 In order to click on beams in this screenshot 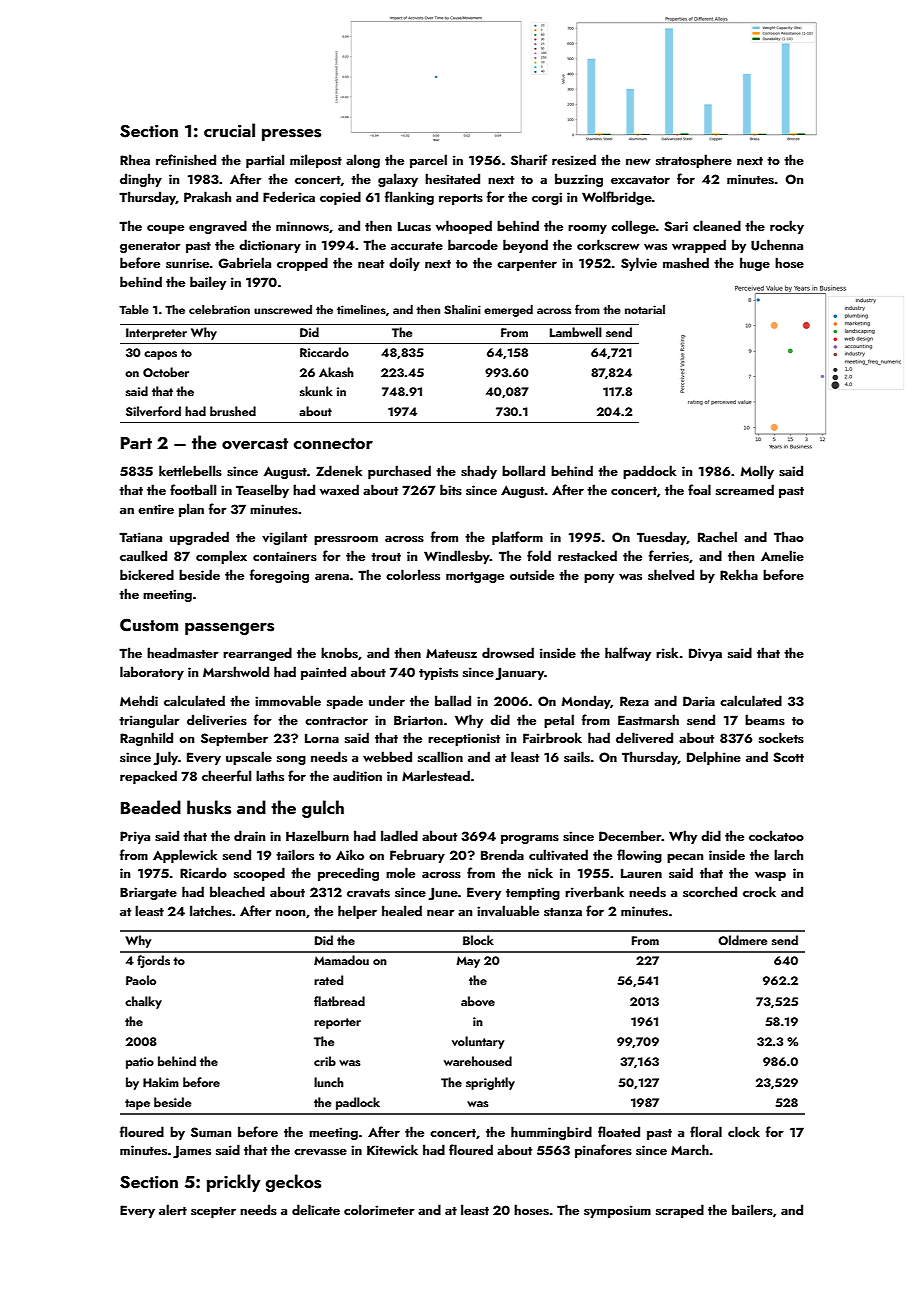, I will do `click(765, 719)`.
